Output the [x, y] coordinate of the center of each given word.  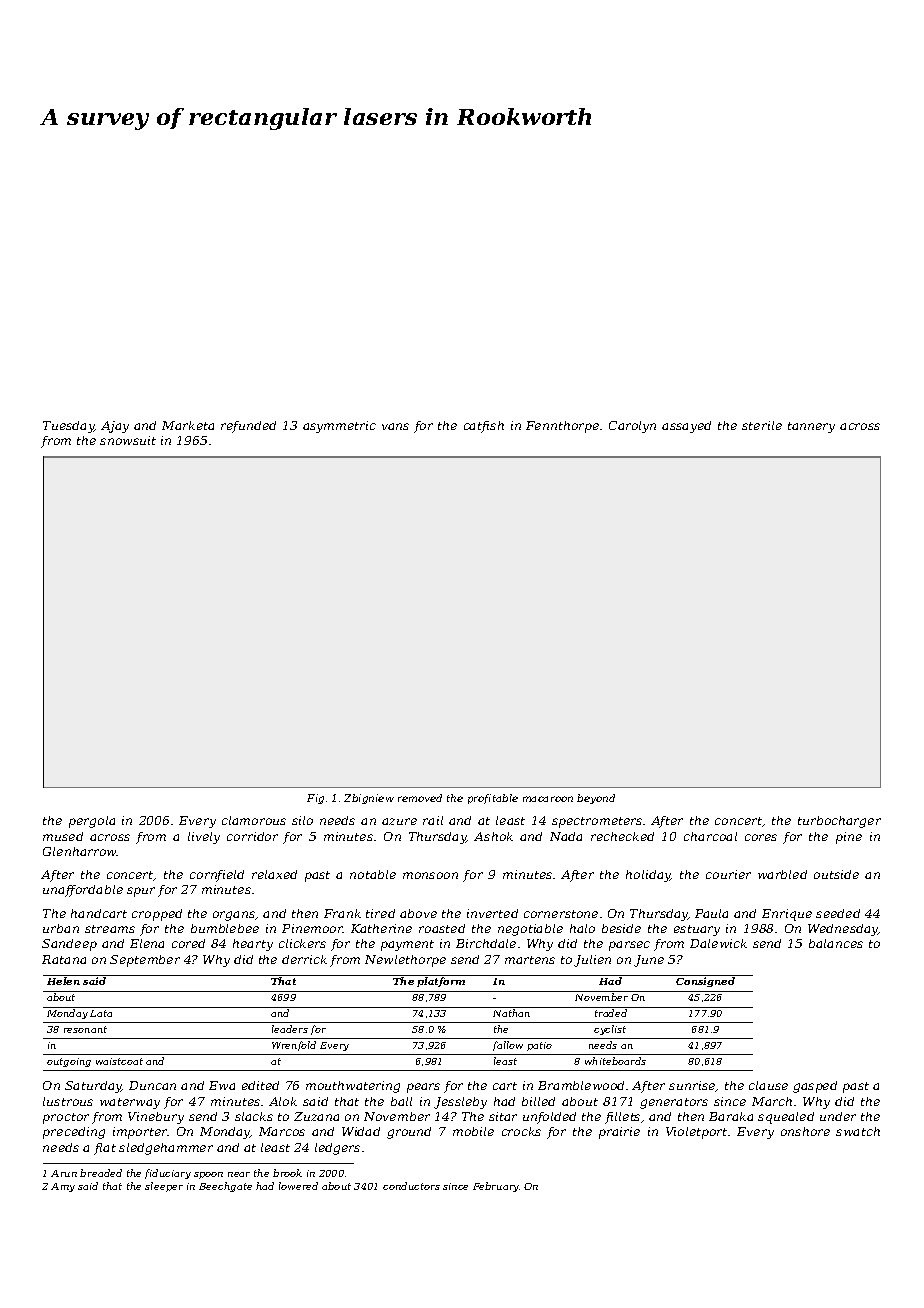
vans [395, 426]
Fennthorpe [562, 427]
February [496, 1187]
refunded [248, 427]
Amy [63, 1187]
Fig [315, 799]
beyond [596, 799]
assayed [686, 427]
